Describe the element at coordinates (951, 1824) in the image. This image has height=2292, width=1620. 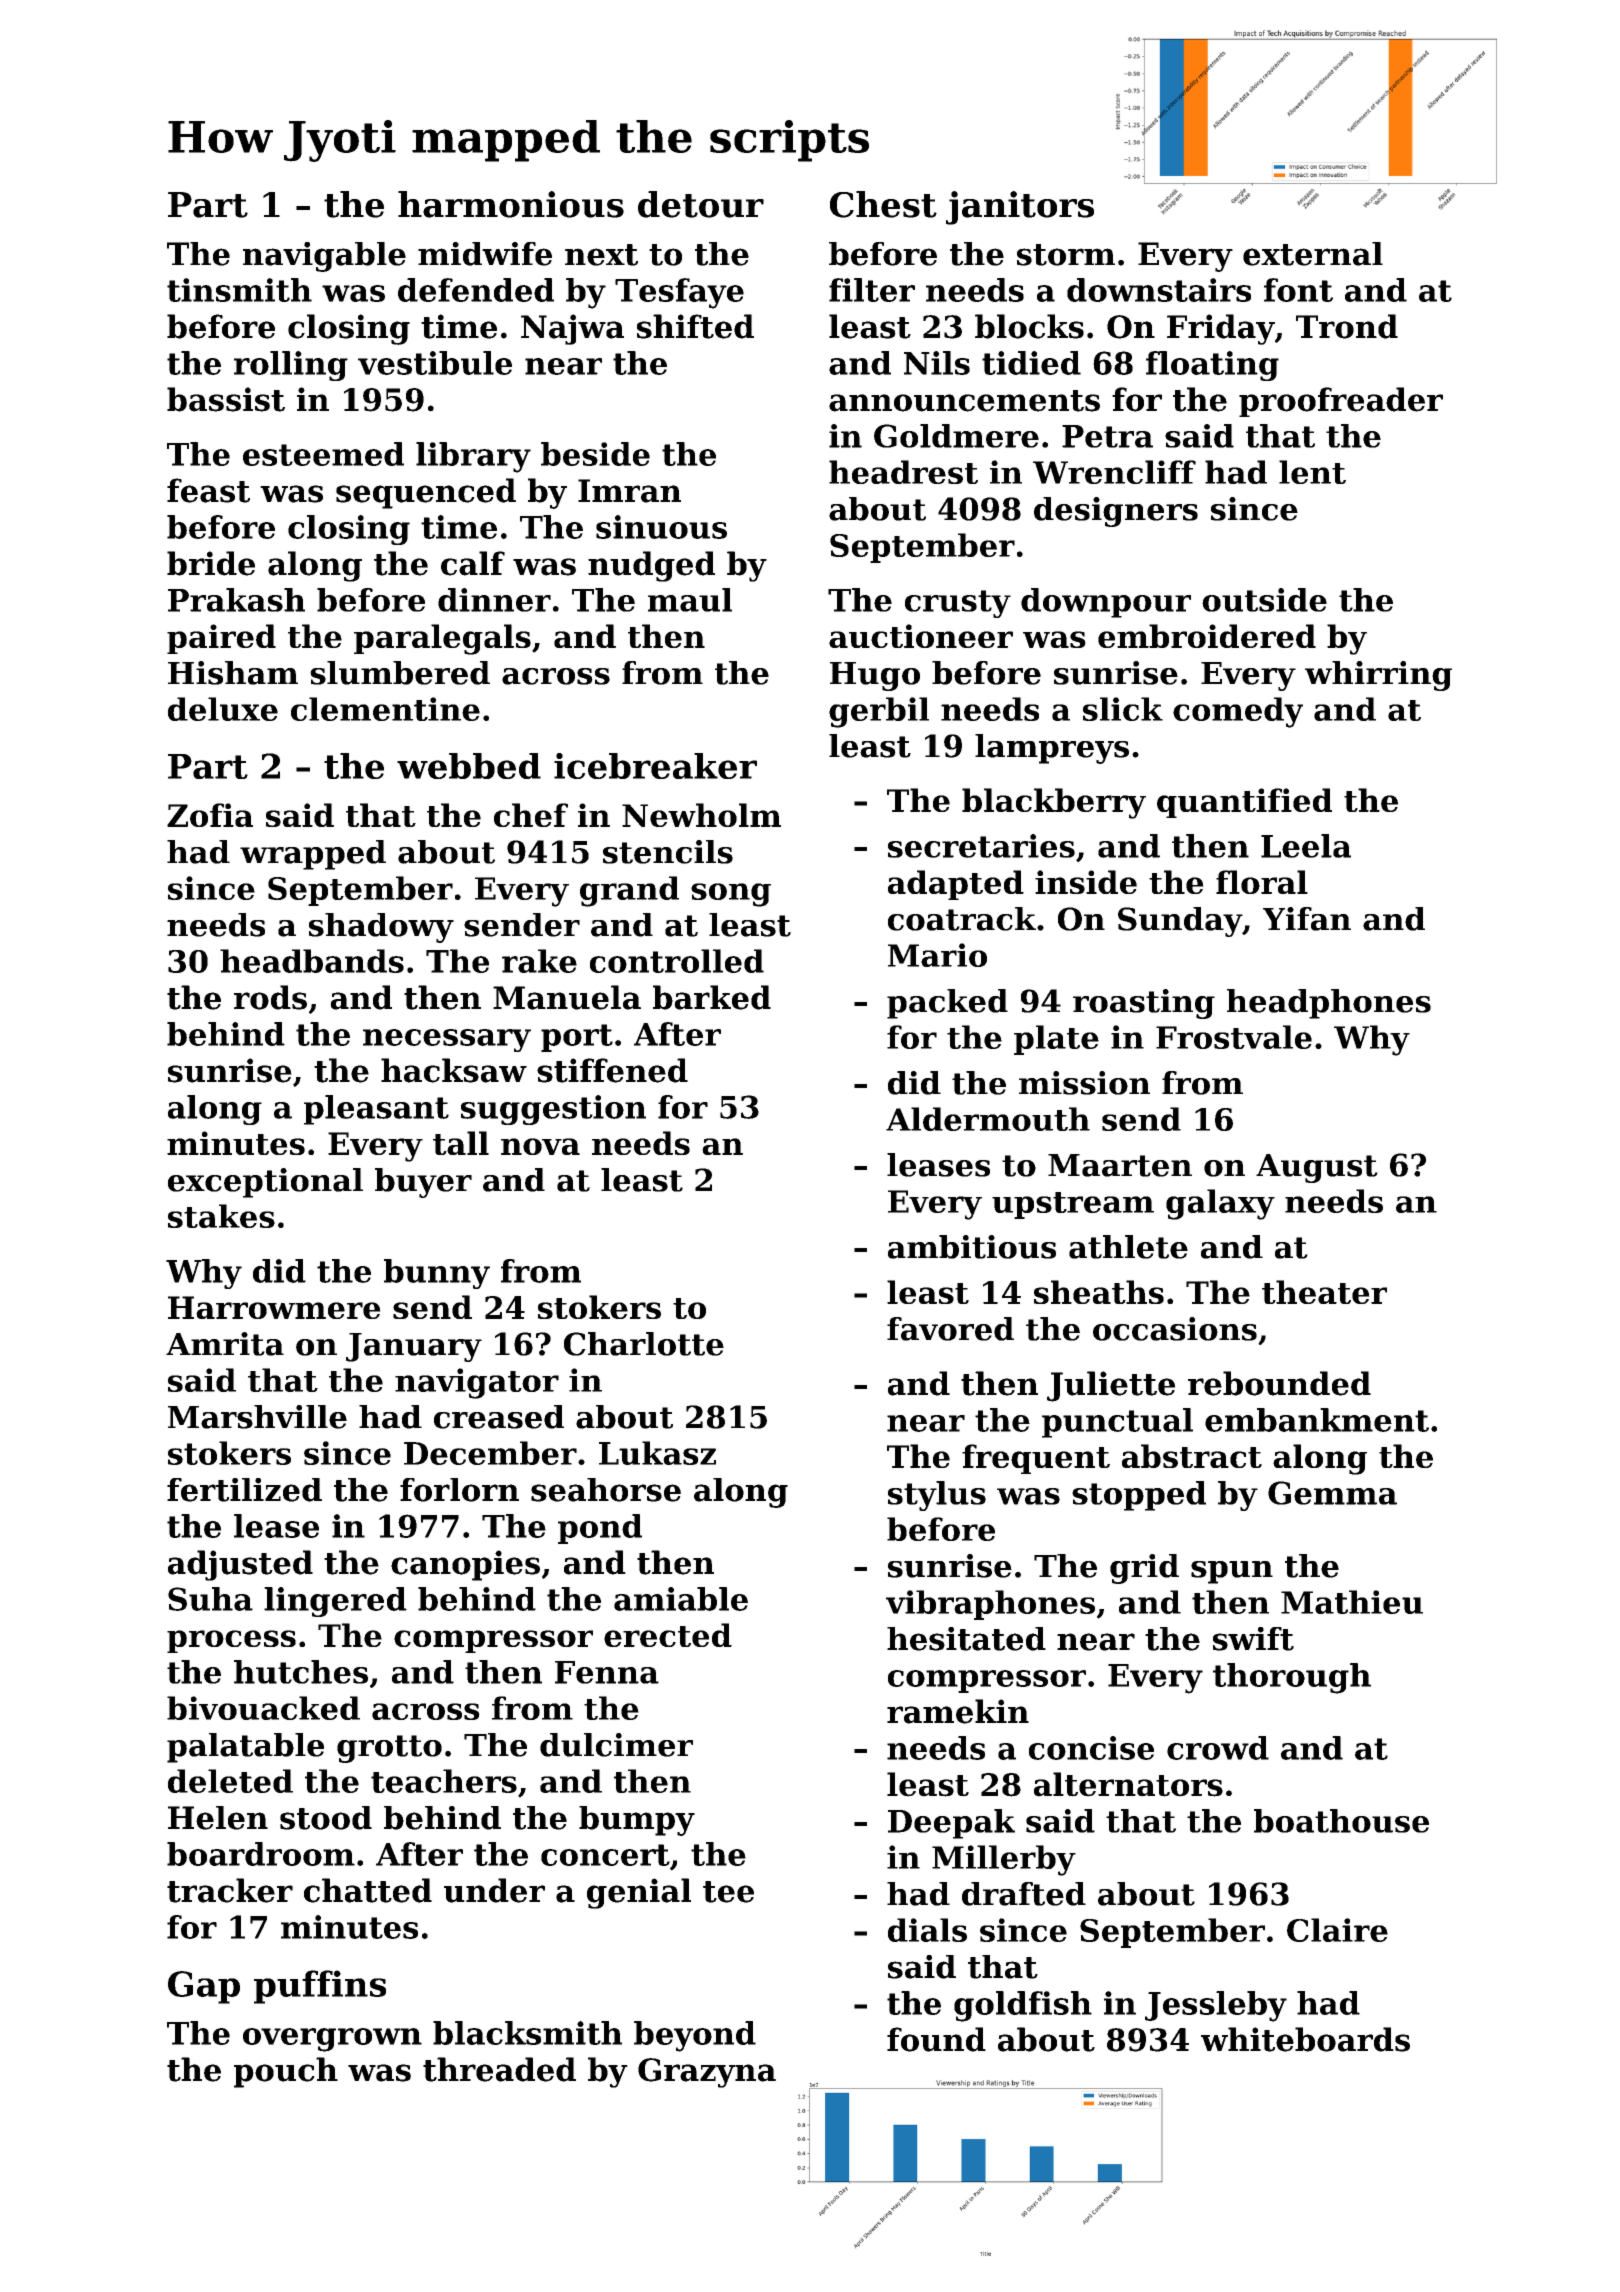
I see `Deepak` at that location.
